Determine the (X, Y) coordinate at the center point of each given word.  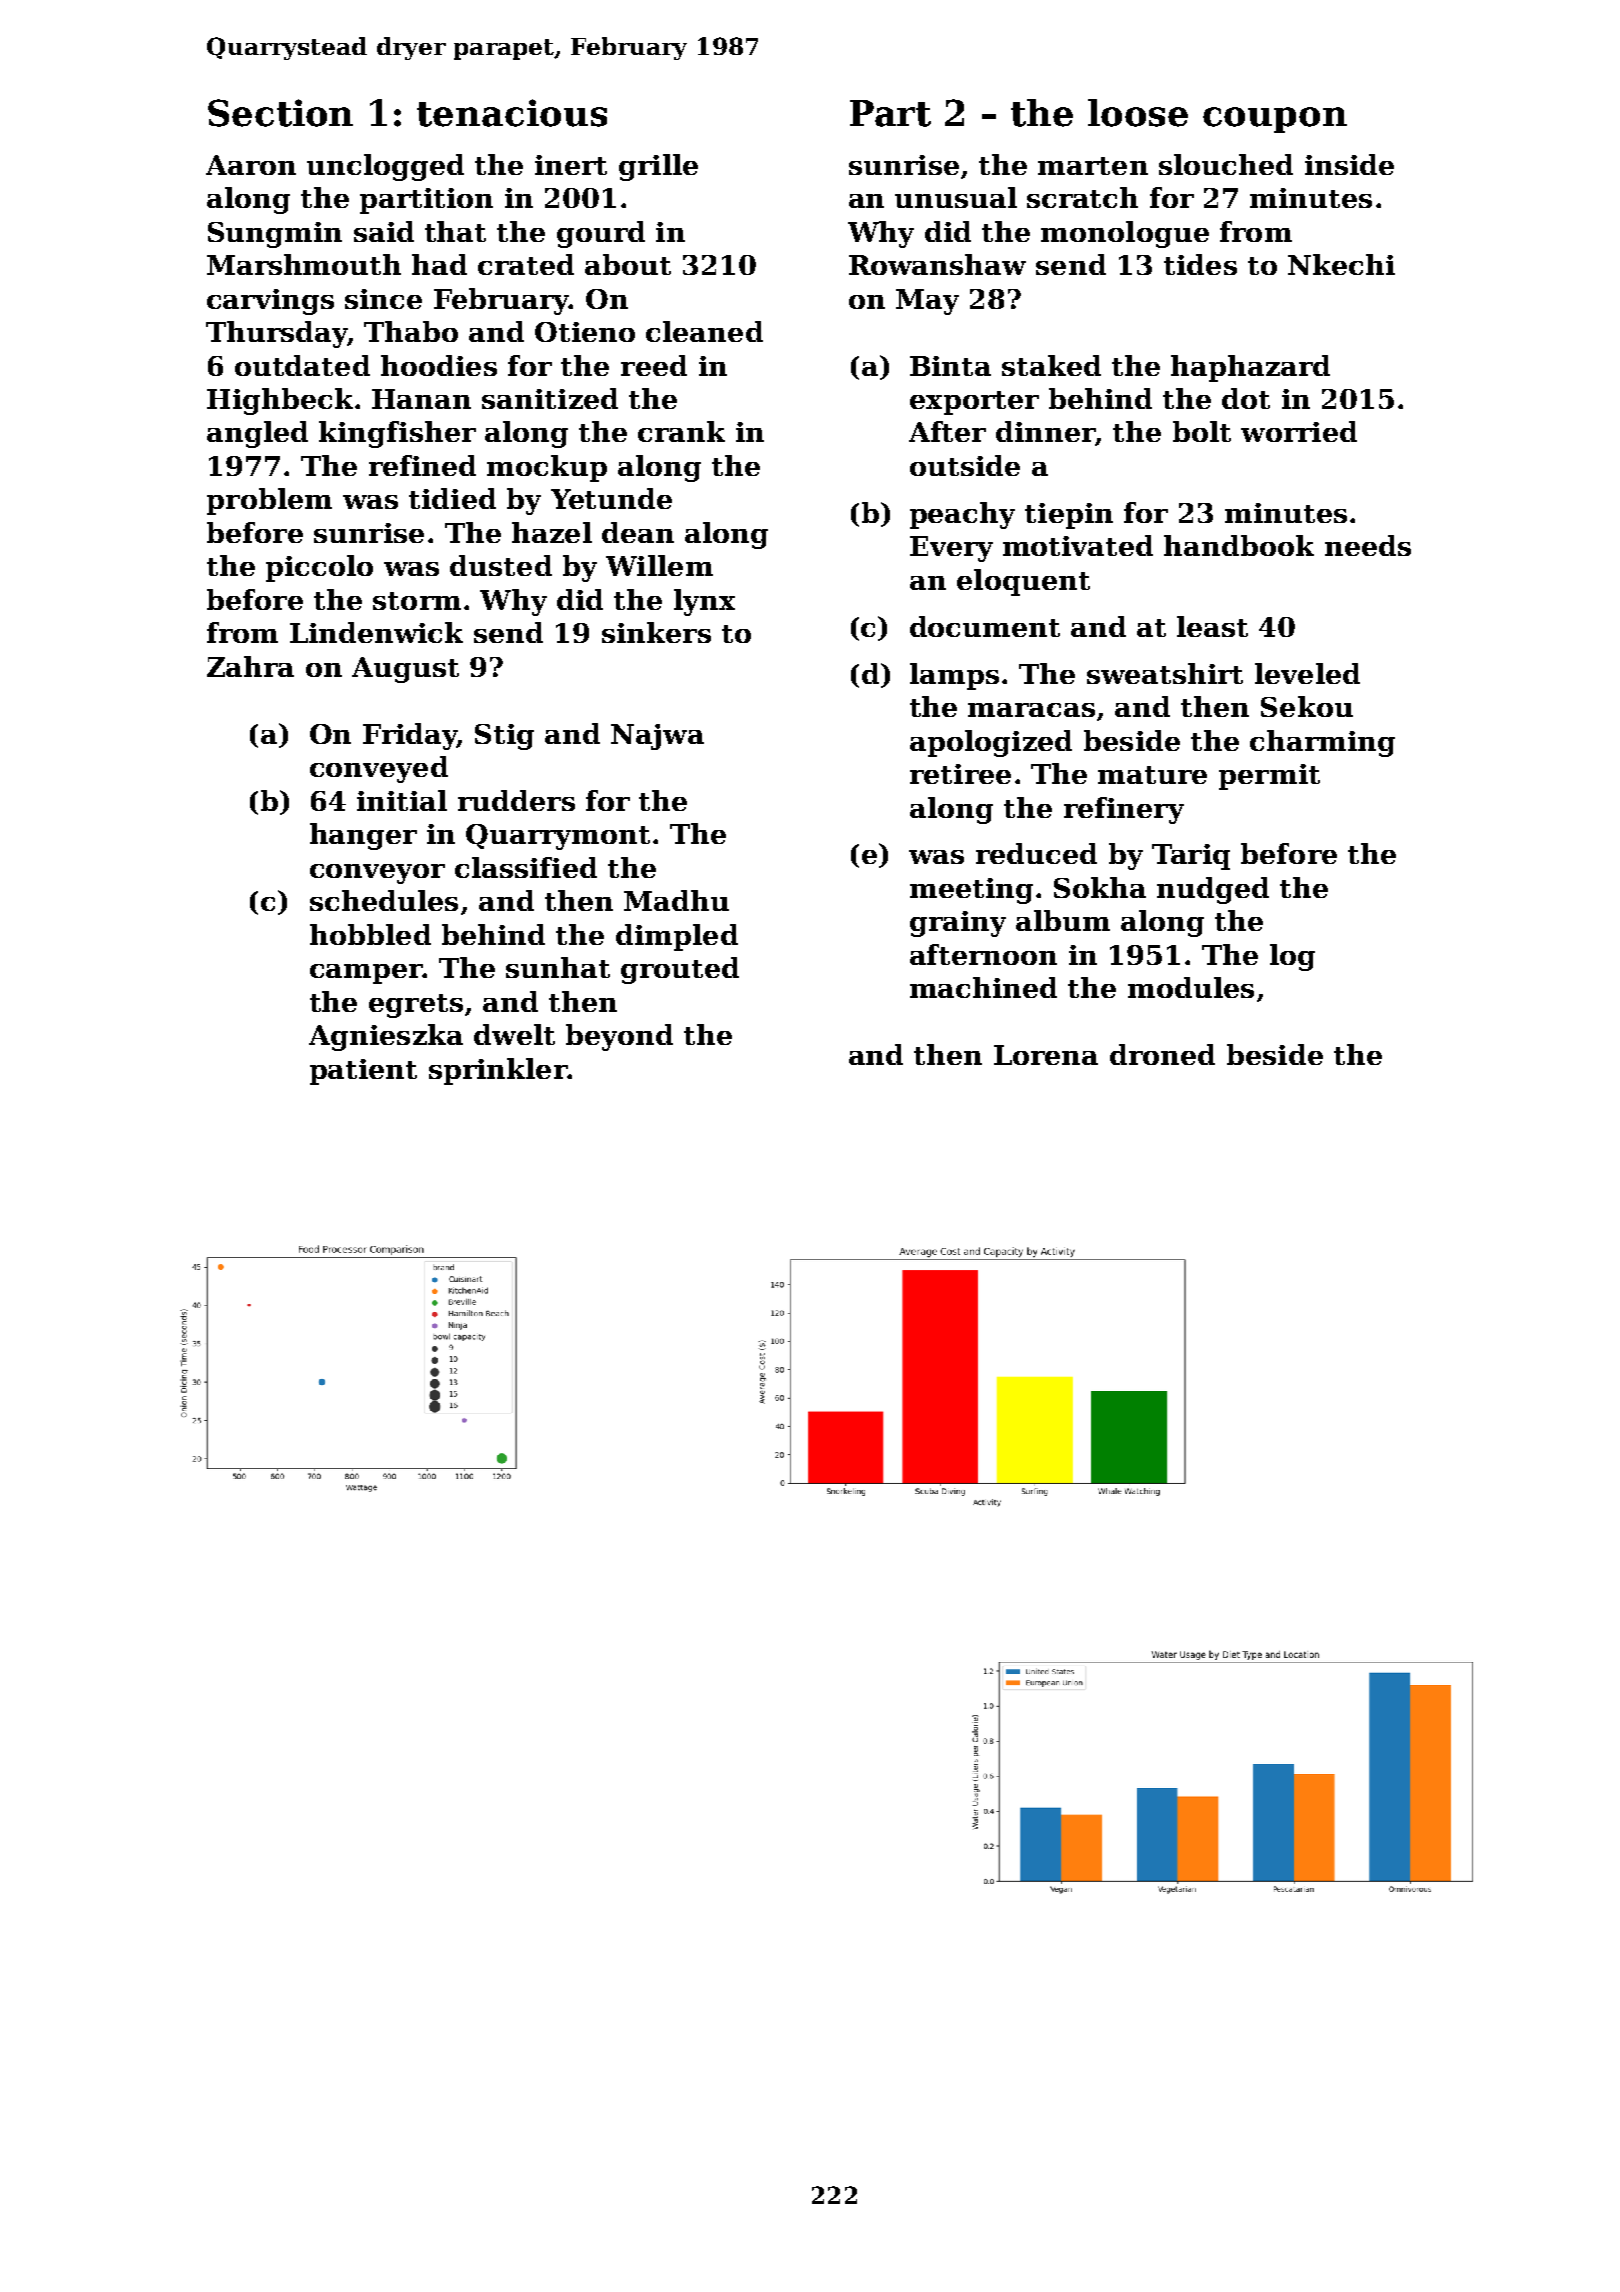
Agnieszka (386, 1037)
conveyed (379, 769)
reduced (1036, 853)
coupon (1275, 120)
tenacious (512, 113)
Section (280, 113)
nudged (1213, 890)
